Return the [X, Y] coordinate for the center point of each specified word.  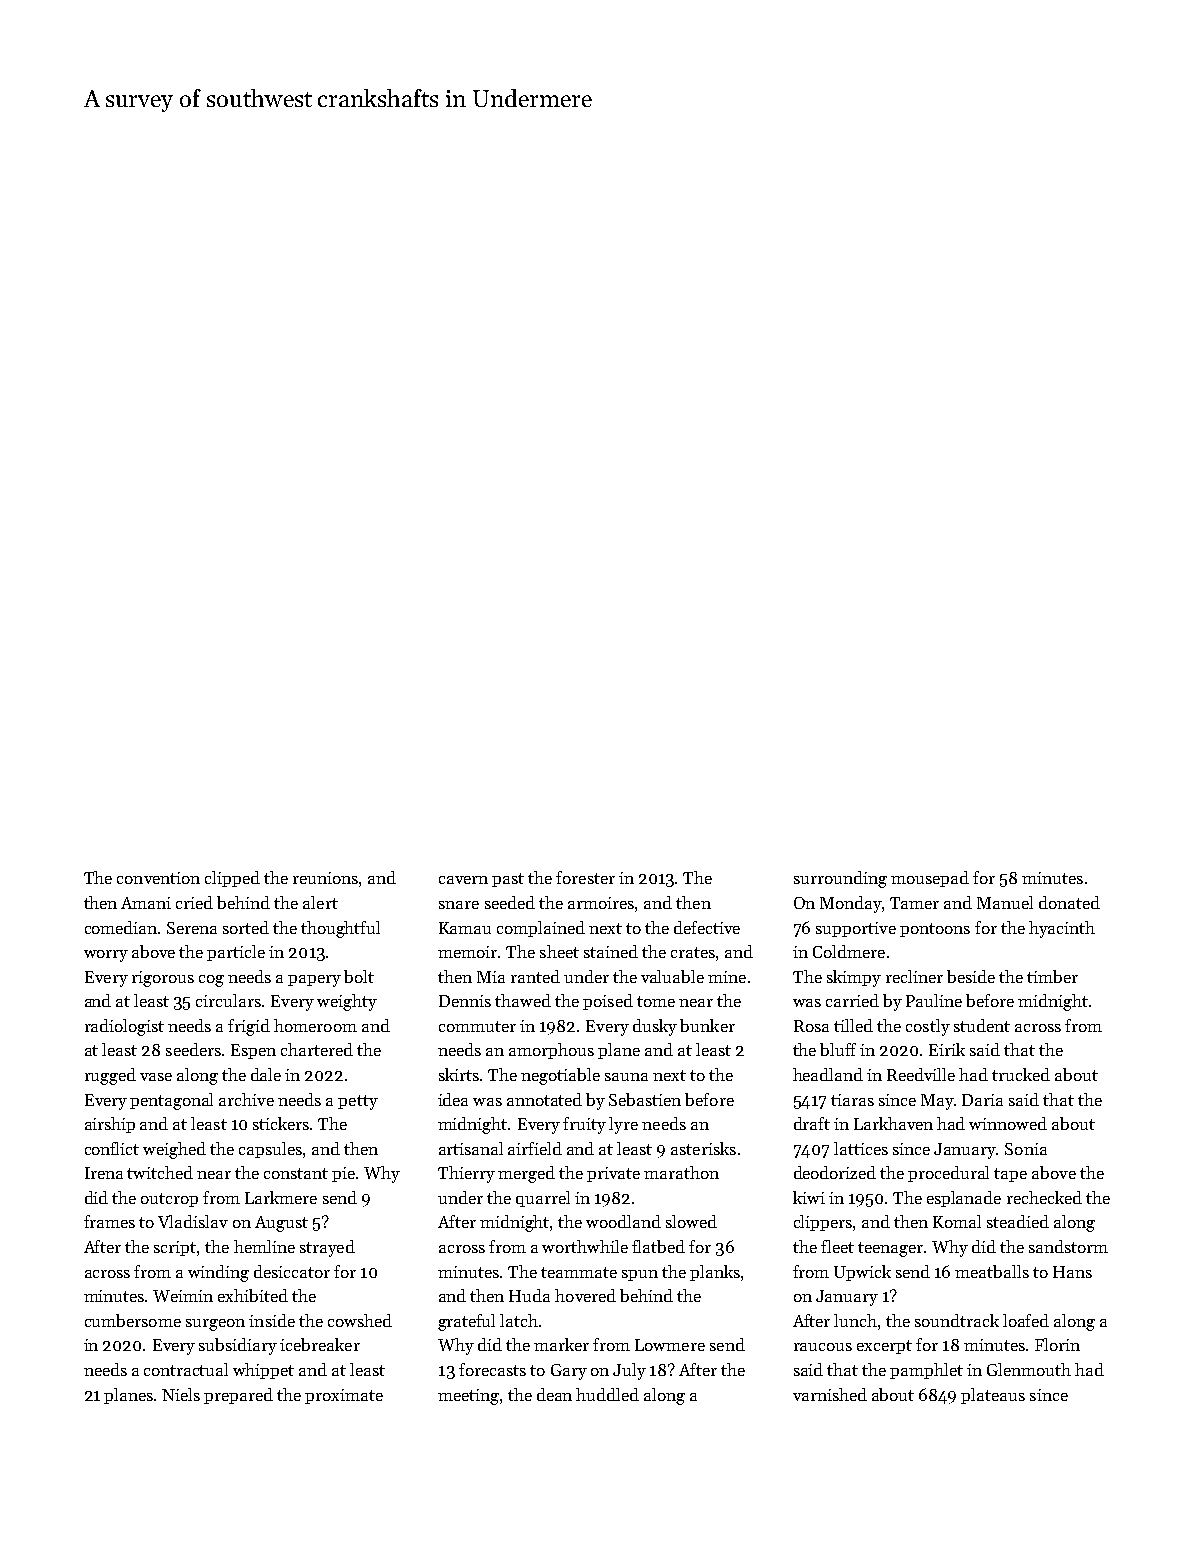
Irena [104, 1173]
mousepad [930, 879]
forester [585, 877]
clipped [232, 879]
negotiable [560, 1076]
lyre [623, 1125]
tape [1010, 1175]
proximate [344, 1396]
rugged [110, 1076]
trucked [1021, 1074]
